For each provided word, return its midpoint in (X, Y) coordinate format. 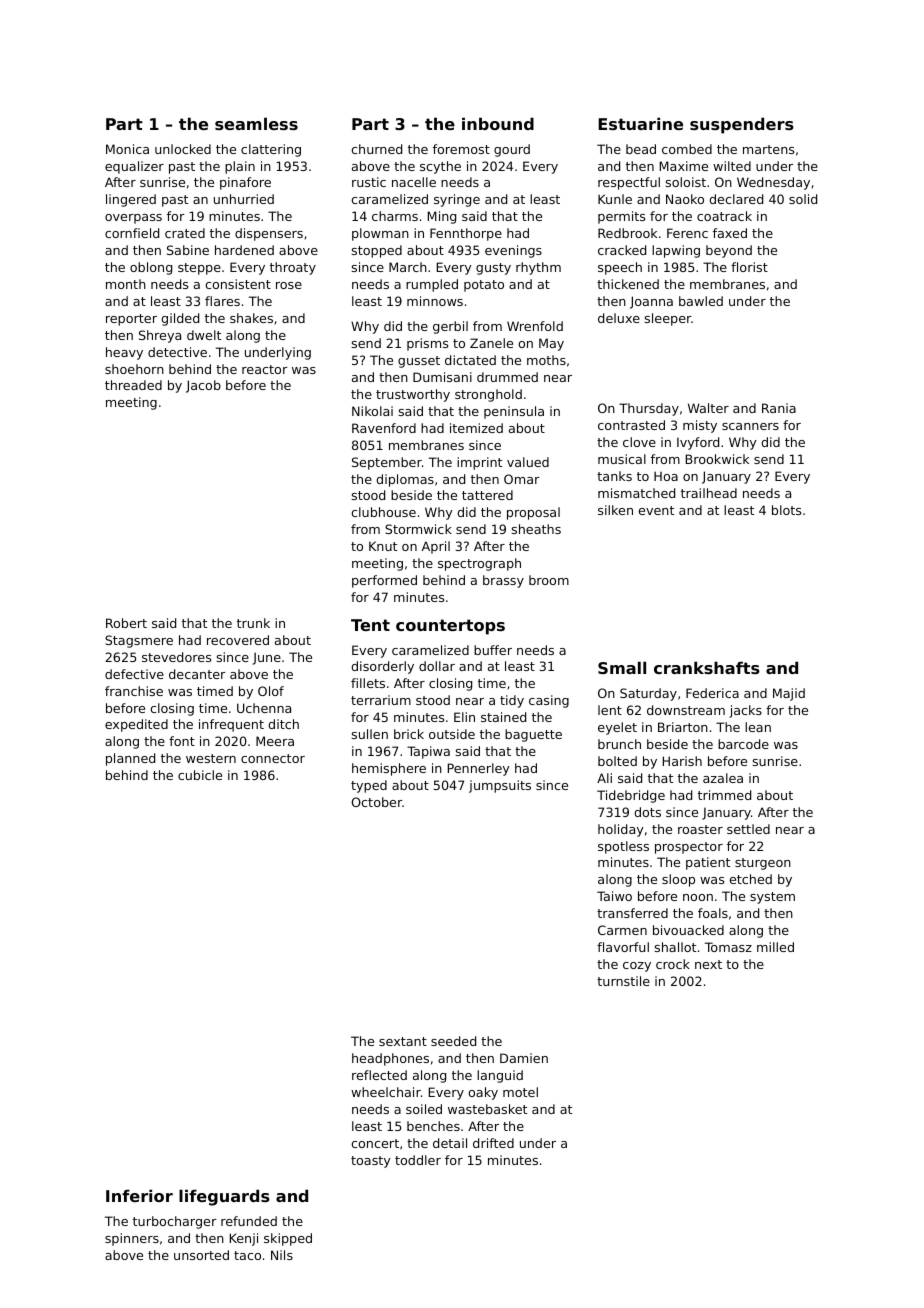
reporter (131, 320)
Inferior (139, 1195)
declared (736, 199)
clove (639, 442)
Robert (126, 623)
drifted (493, 1143)
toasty (370, 1162)
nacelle (414, 182)
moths (546, 360)
